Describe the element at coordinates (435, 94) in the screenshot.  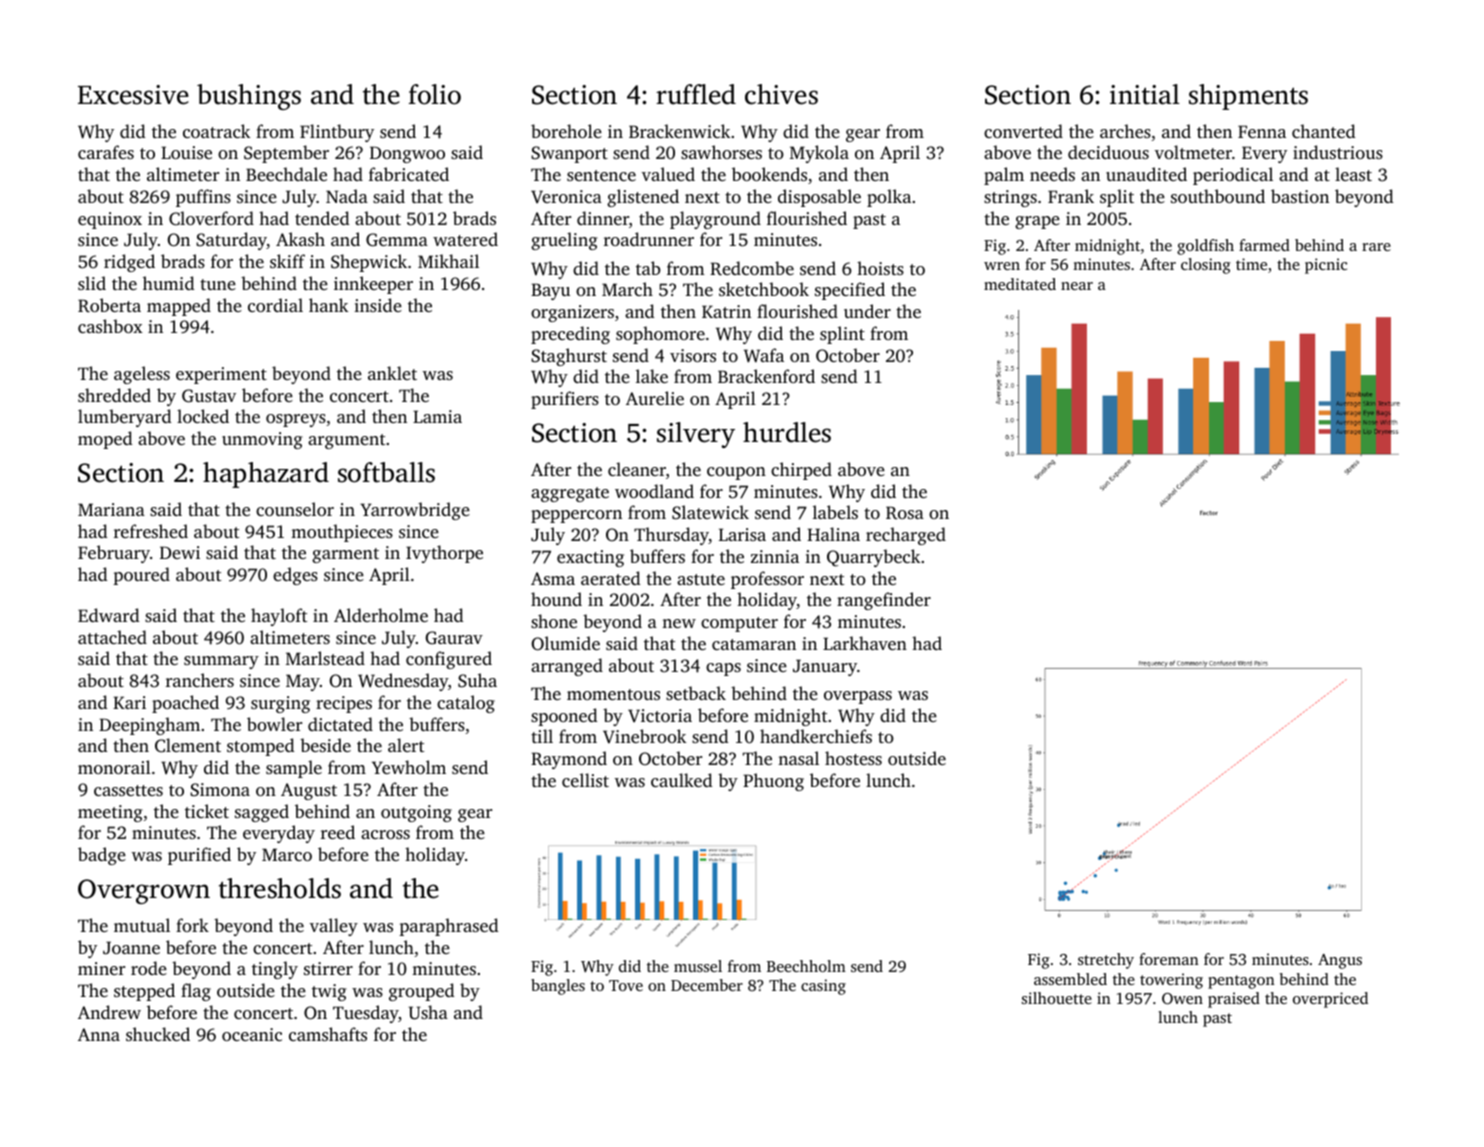
I see `folio` at that location.
